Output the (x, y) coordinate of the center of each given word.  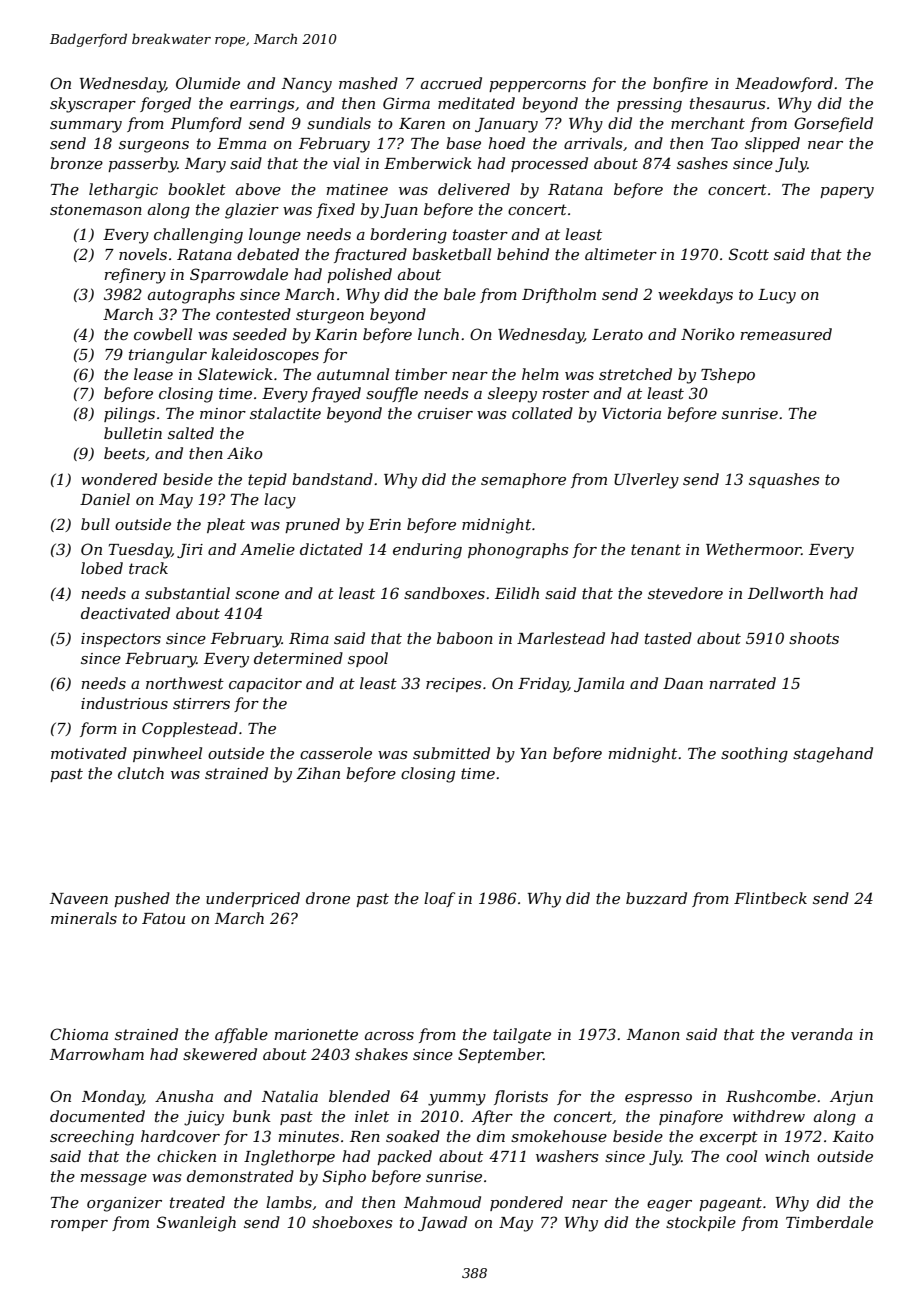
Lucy (777, 296)
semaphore (523, 480)
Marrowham (97, 1054)
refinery (135, 276)
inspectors (121, 640)
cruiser (445, 413)
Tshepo (728, 375)
